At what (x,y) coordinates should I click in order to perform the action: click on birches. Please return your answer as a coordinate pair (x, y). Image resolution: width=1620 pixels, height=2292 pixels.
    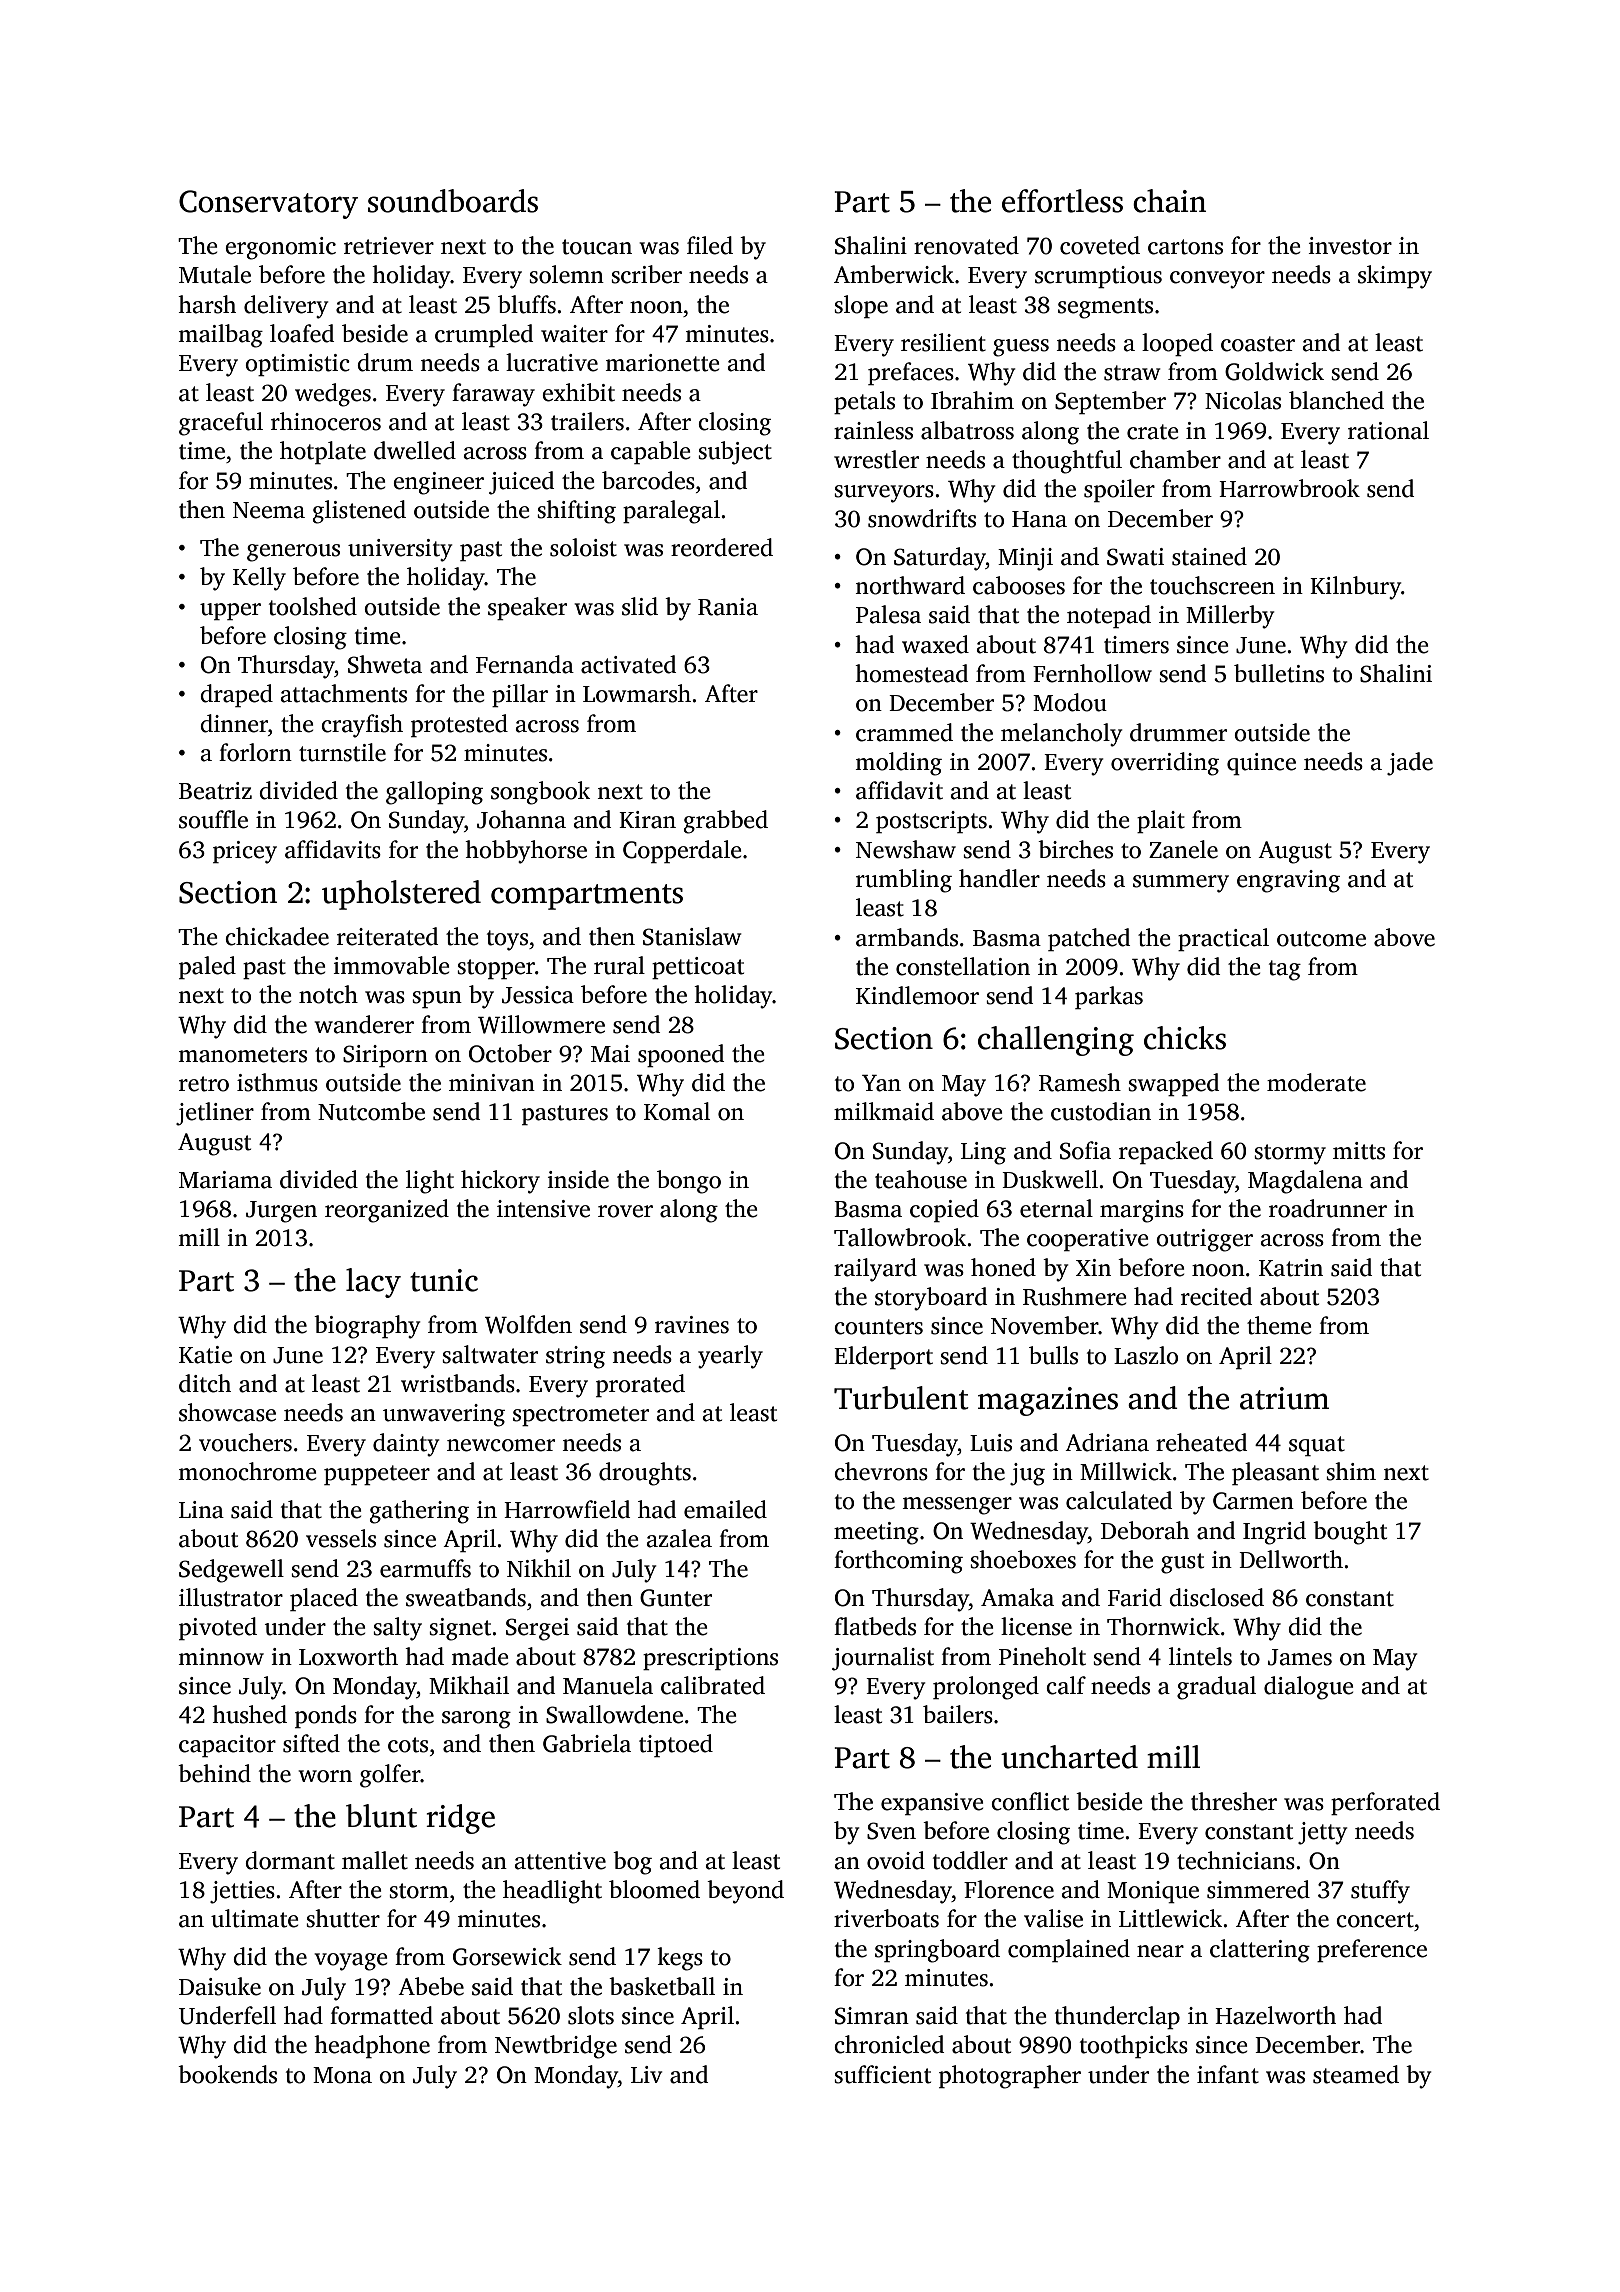
    Looking at the image, I should click on (1075, 849).
